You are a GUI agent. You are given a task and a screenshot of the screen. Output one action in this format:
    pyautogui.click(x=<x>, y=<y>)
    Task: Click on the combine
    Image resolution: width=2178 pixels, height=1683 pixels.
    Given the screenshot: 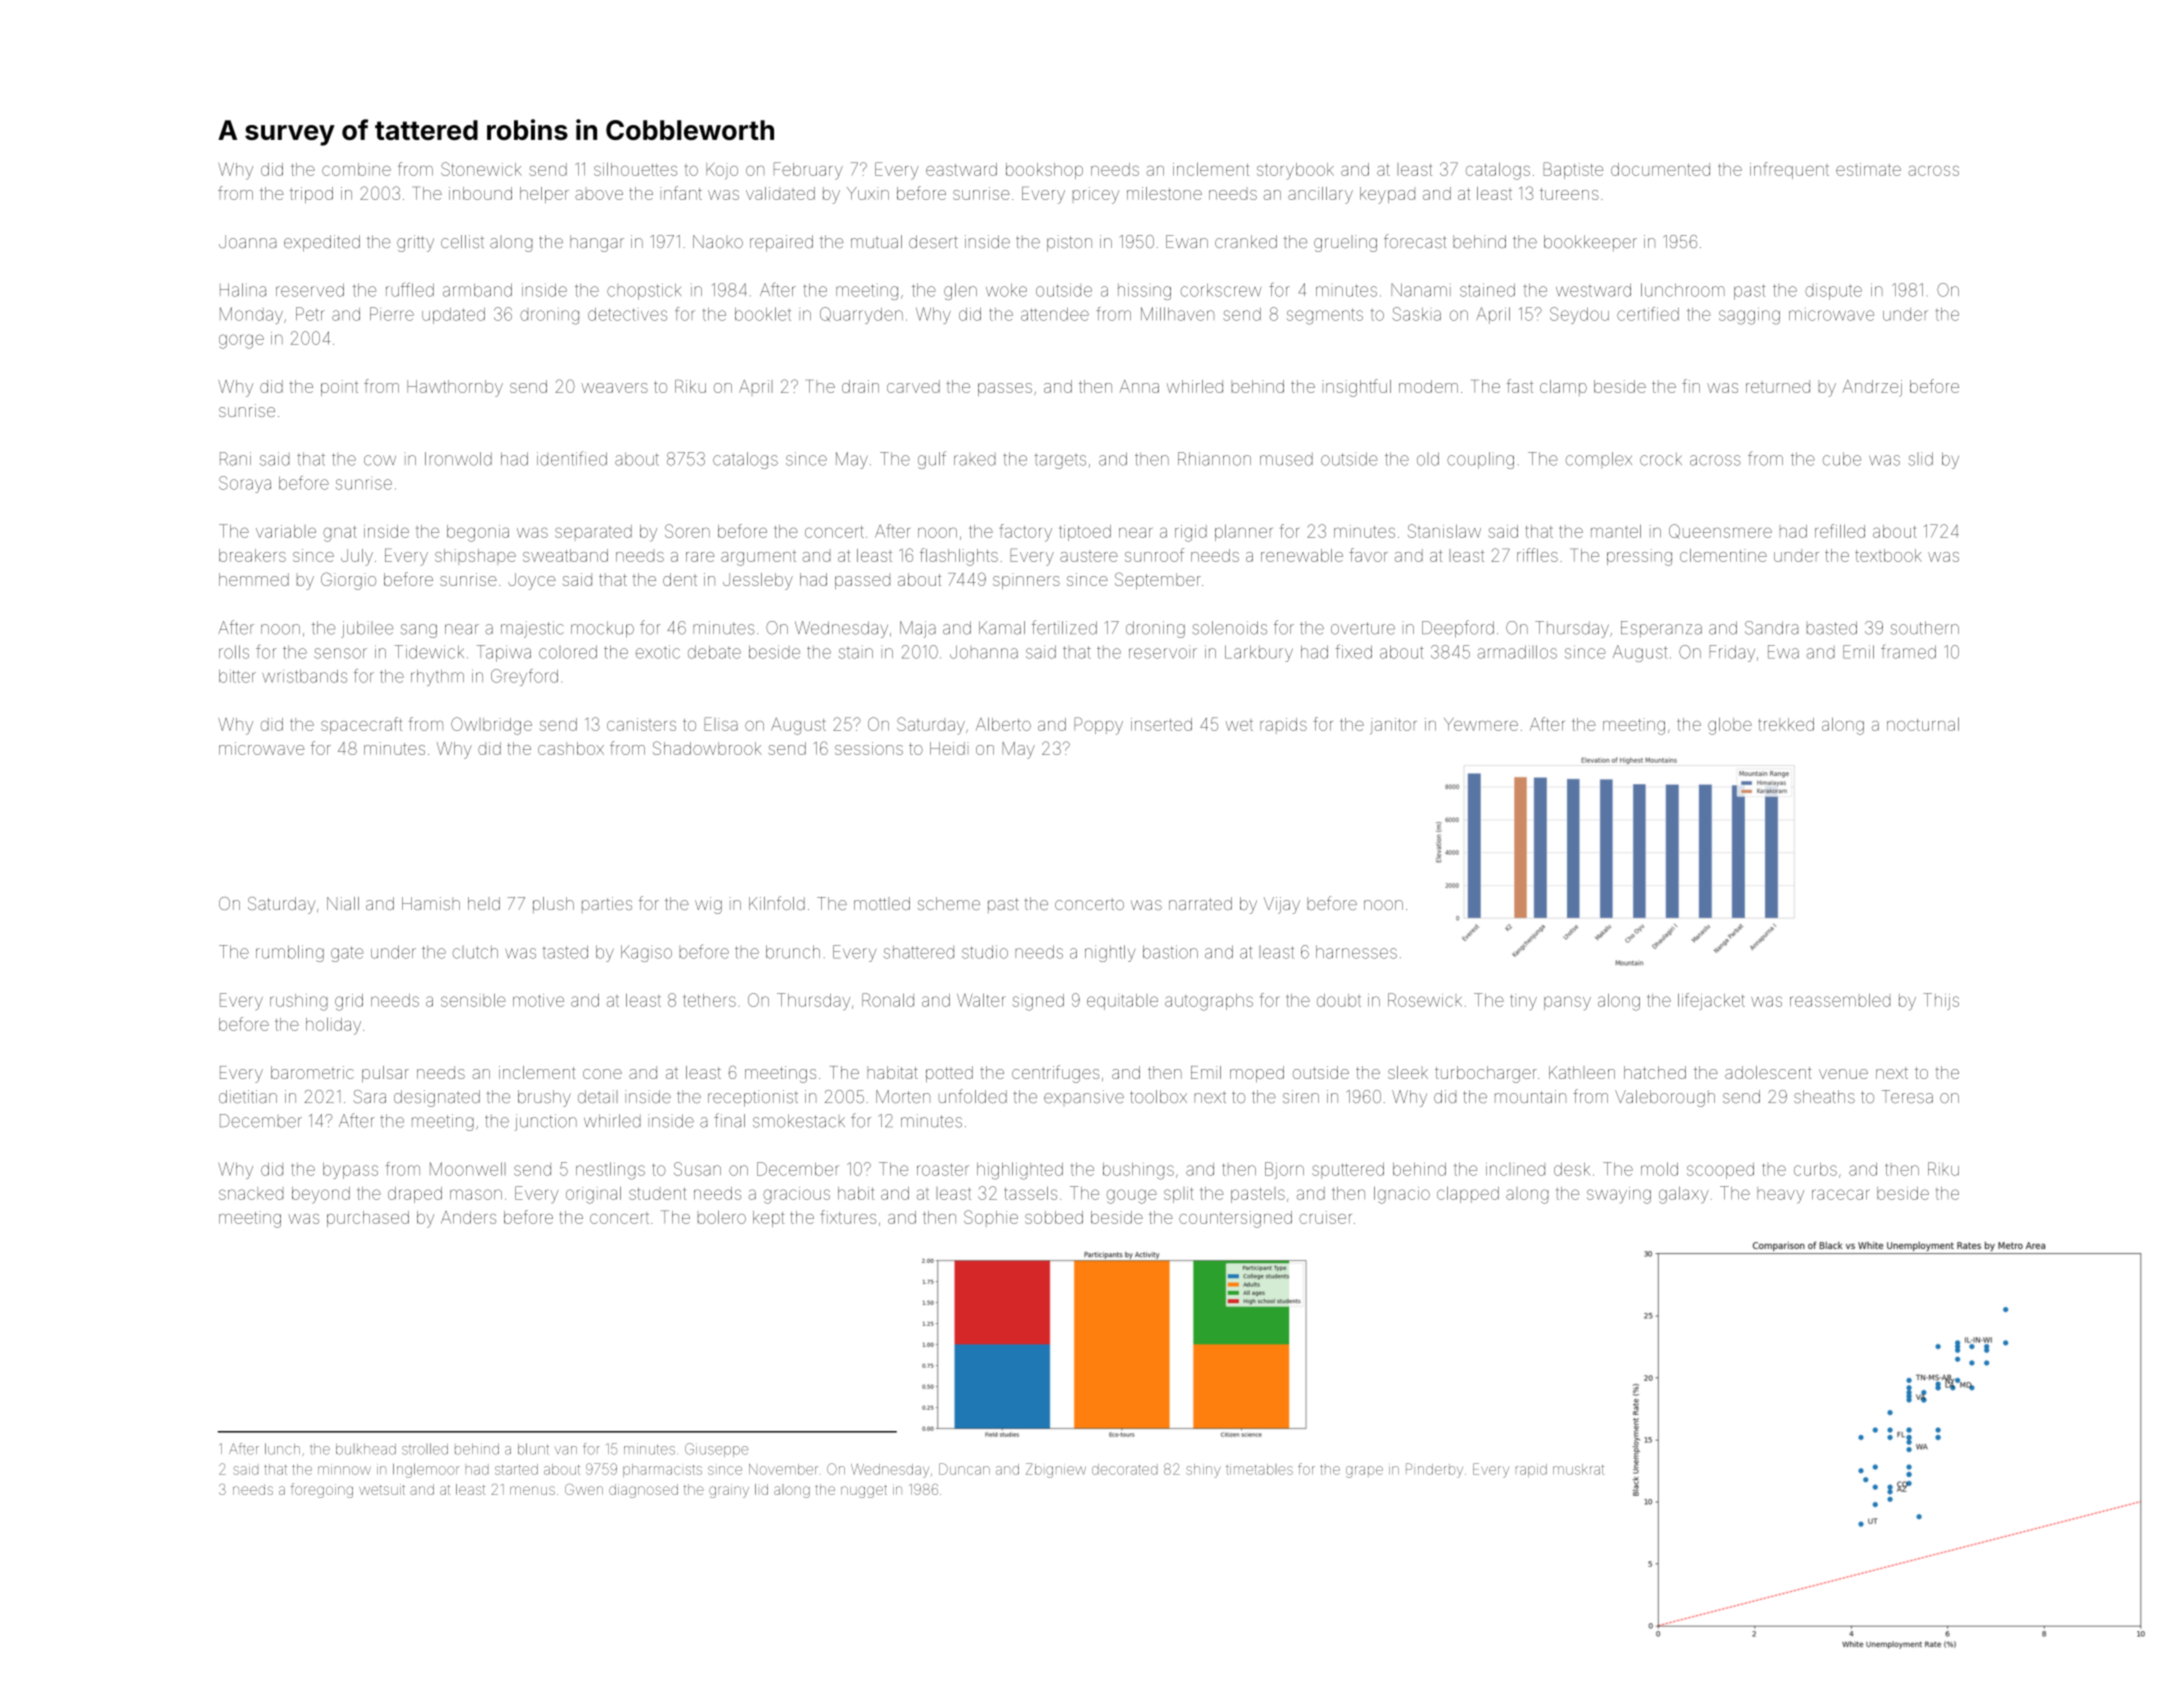 What is the action you would take?
    pyautogui.click(x=356, y=169)
